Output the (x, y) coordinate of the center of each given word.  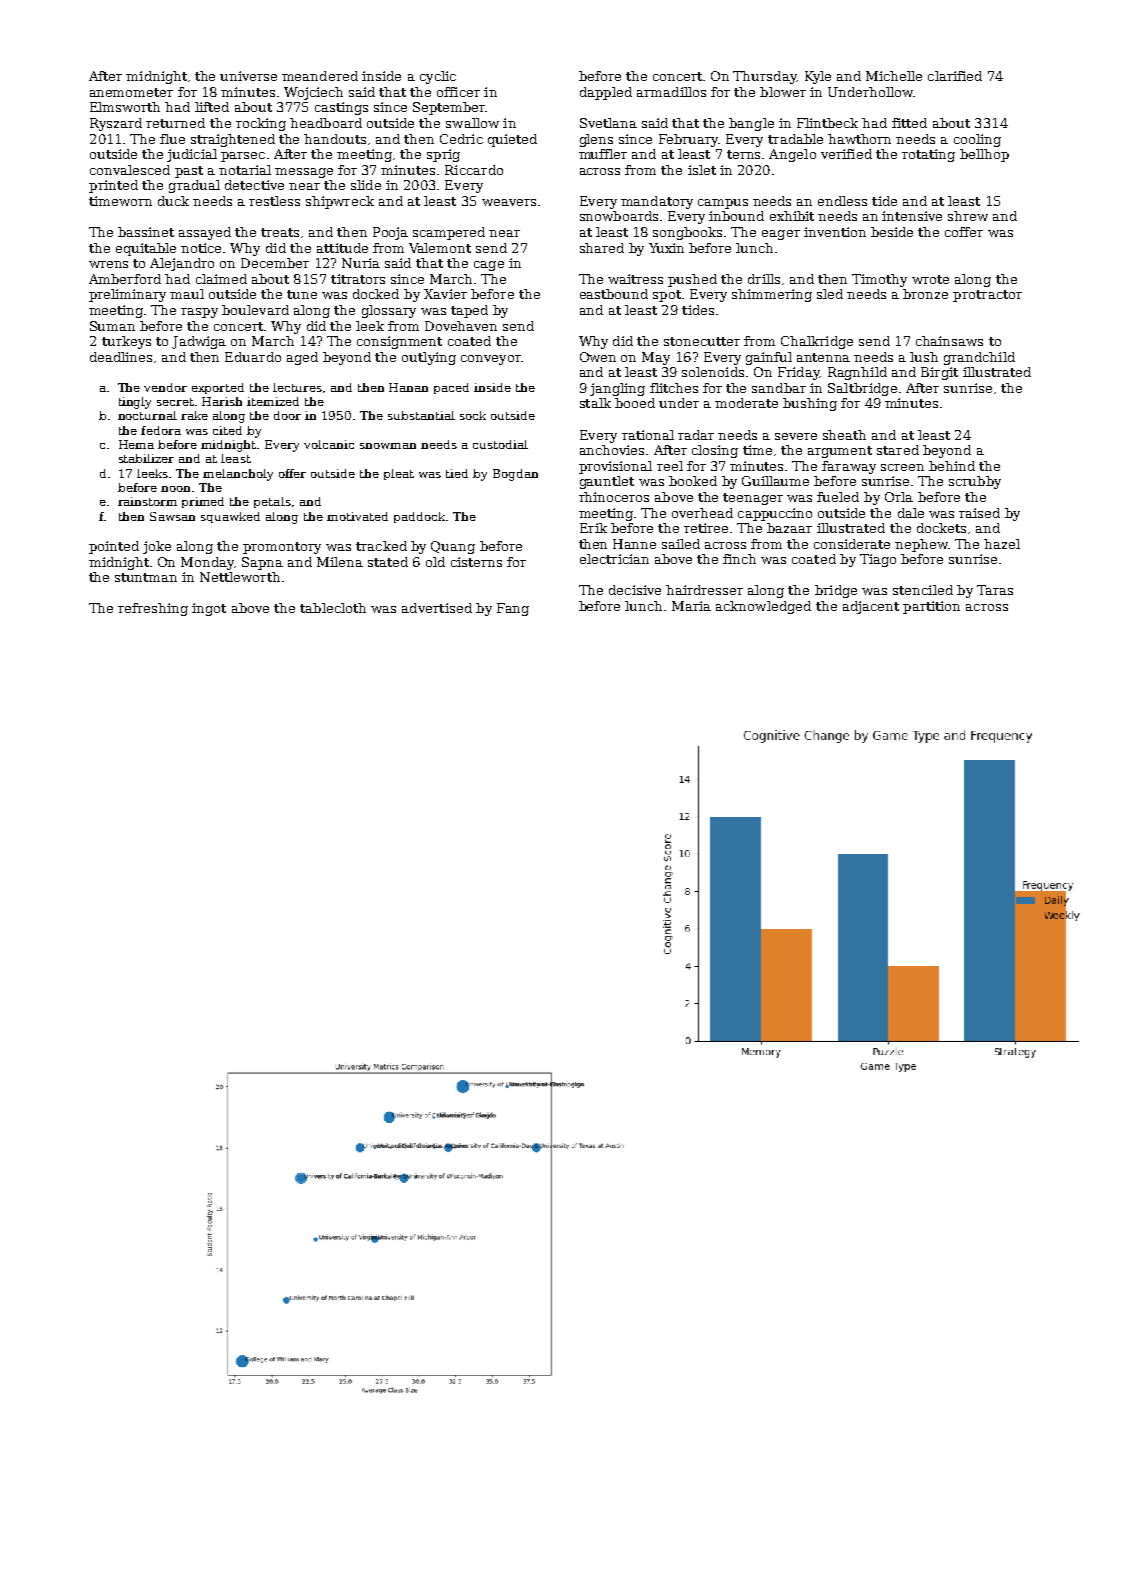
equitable (146, 249)
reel (670, 466)
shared (602, 248)
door (287, 415)
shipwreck (340, 202)
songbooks (687, 233)
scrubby (975, 482)
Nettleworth (240, 577)
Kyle (818, 77)
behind (952, 466)
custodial (500, 444)
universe (248, 76)
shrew (968, 216)
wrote (930, 279)
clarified (955, 76)
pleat (399, 474)
